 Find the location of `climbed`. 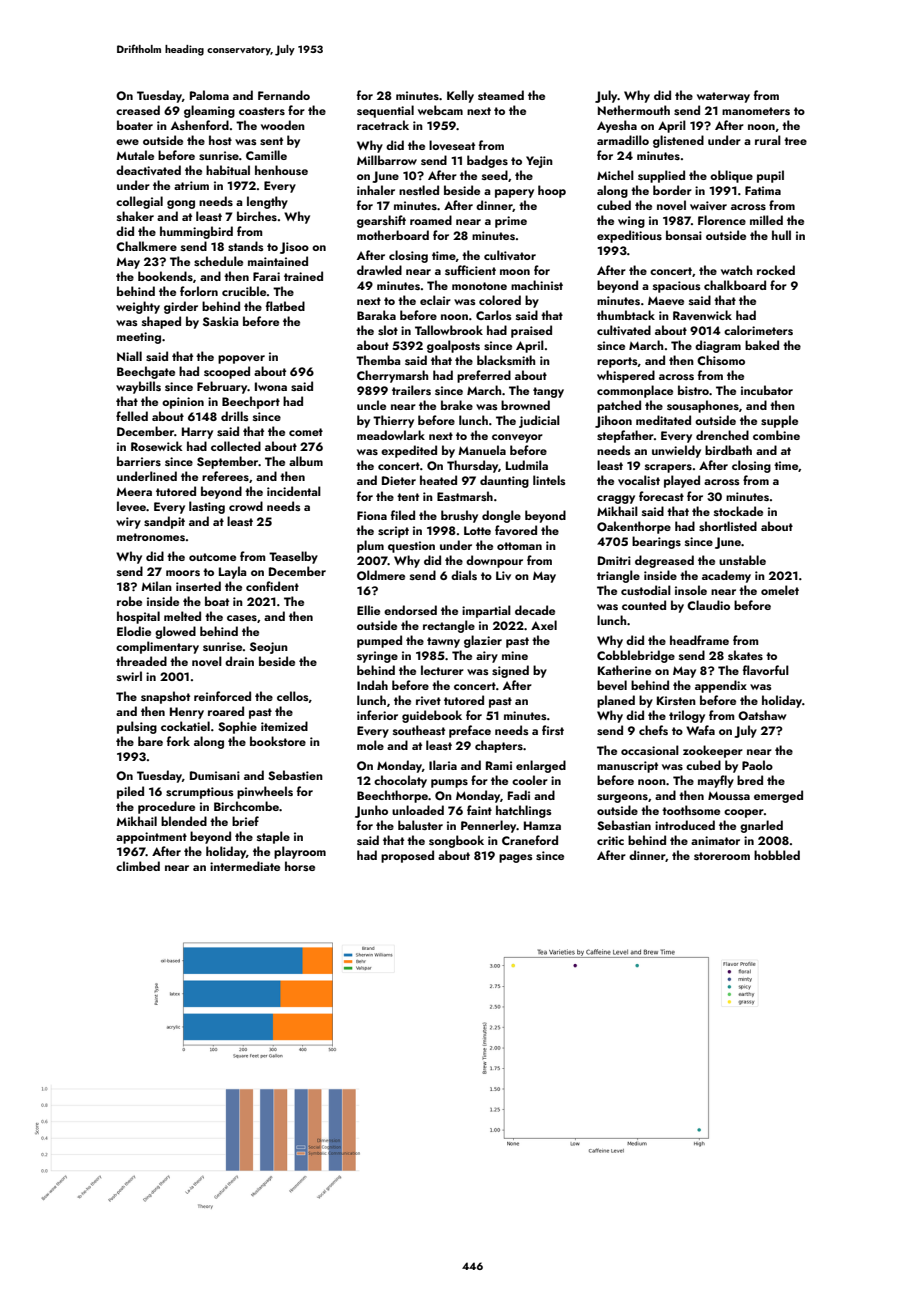

climbed is located at coordinates (138, 866).
